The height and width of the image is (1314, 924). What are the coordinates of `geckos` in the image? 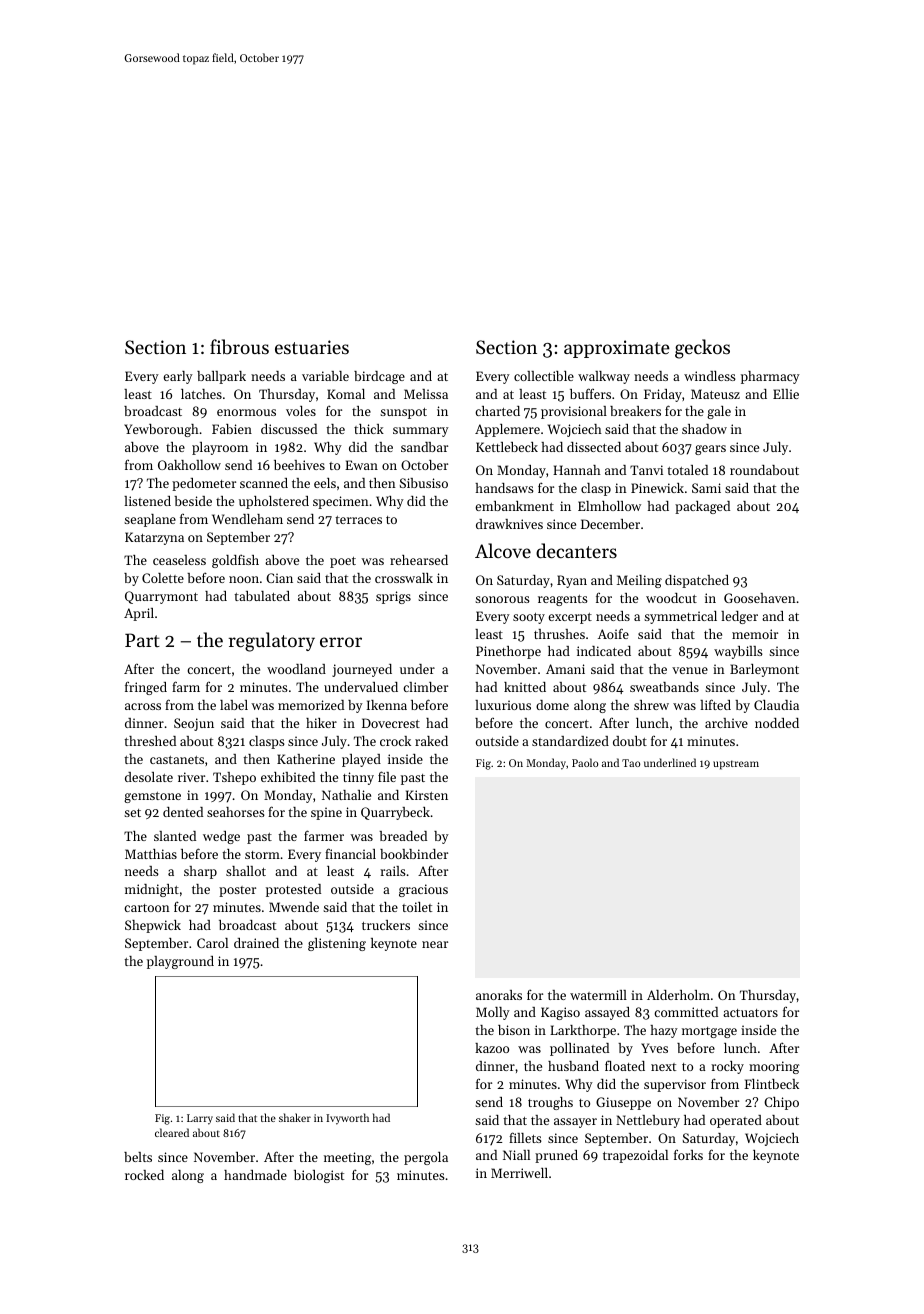 It's located at (702, 349).
